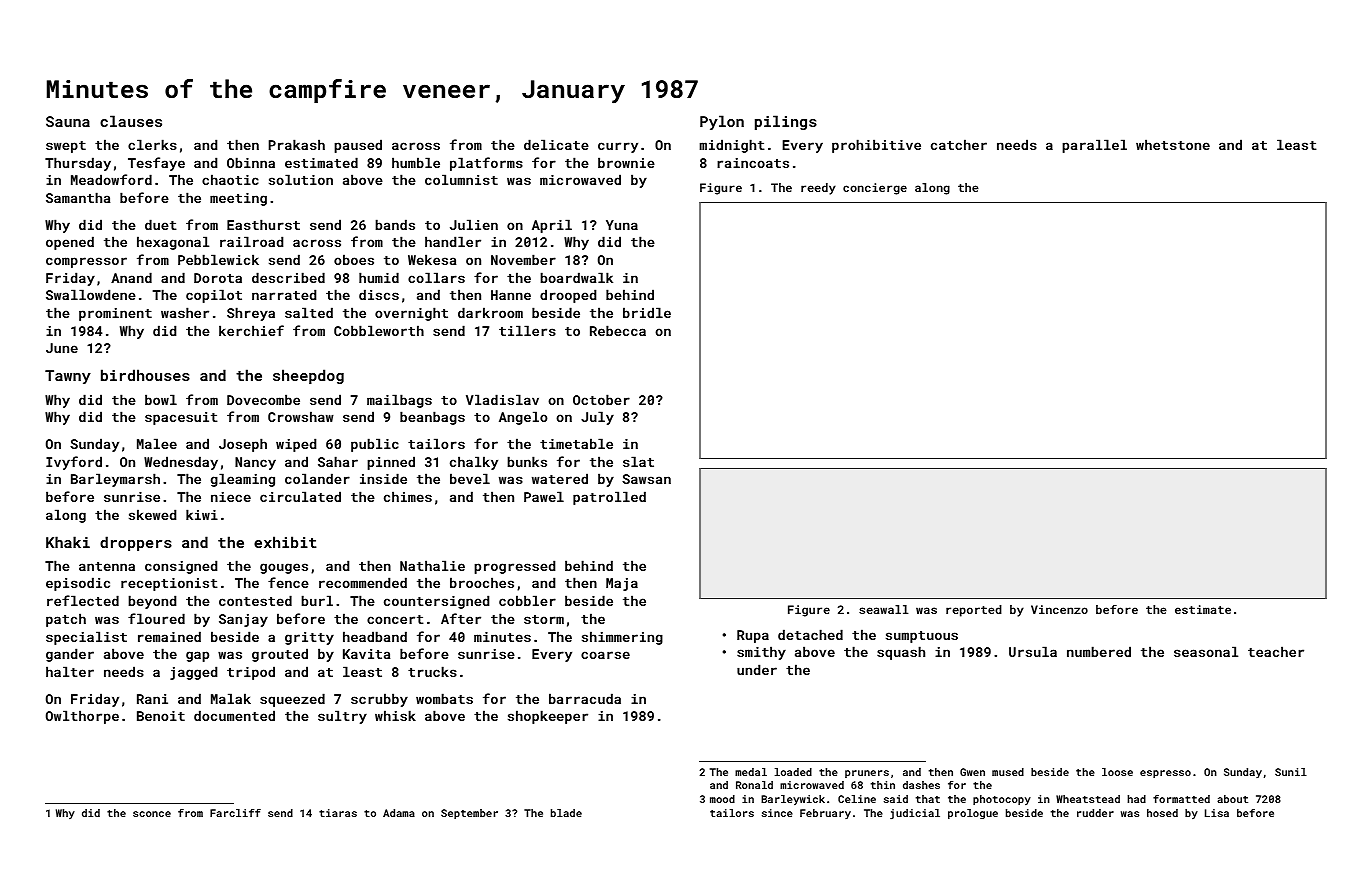 The height and width of the page is (887, 1372). Describe the element at coordinates (1033, 651) in the page. I see `Ursula` at that location.
